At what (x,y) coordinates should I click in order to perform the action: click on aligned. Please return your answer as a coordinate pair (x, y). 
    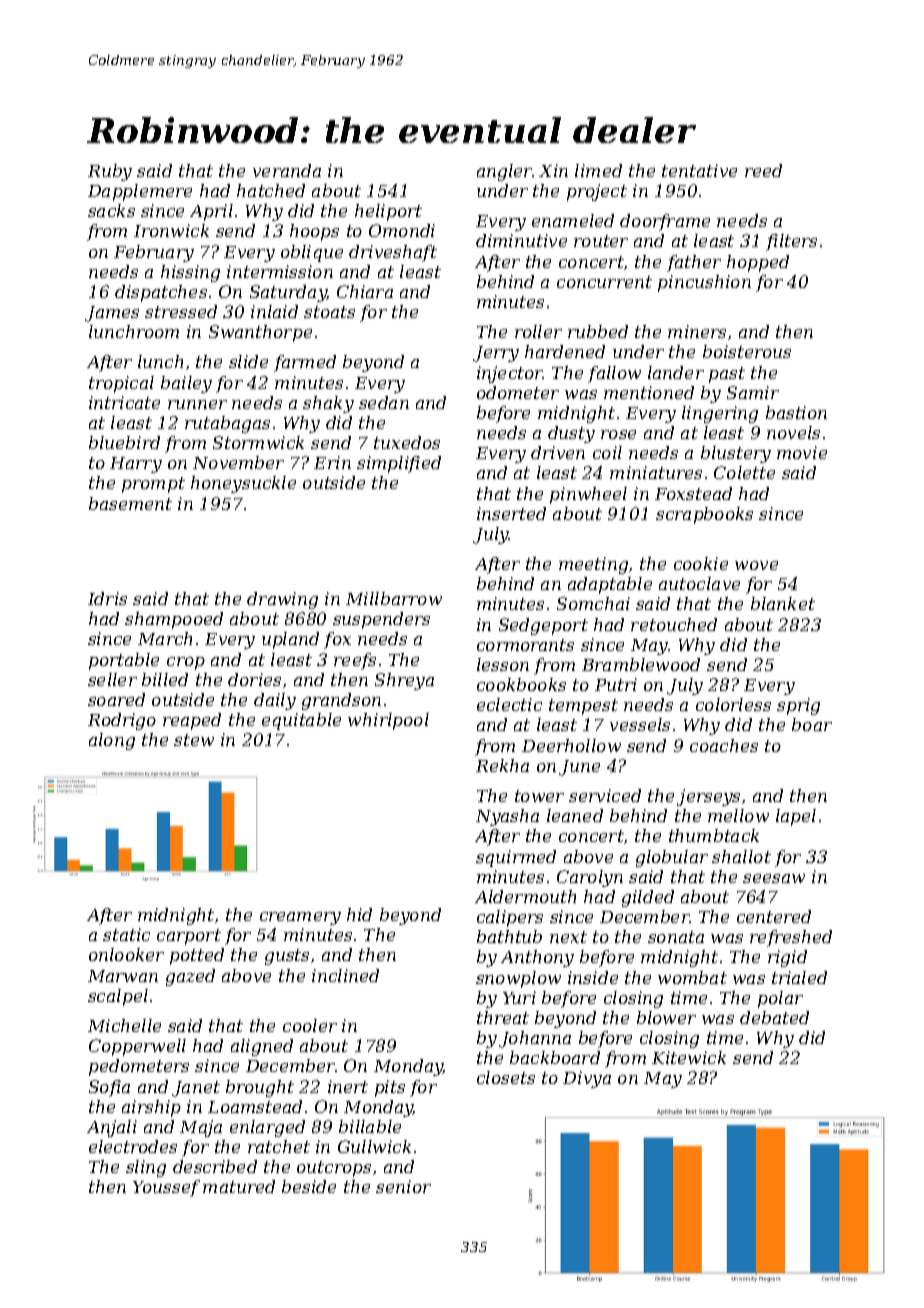
    Looking at the image, I should click on (262, 1047).
